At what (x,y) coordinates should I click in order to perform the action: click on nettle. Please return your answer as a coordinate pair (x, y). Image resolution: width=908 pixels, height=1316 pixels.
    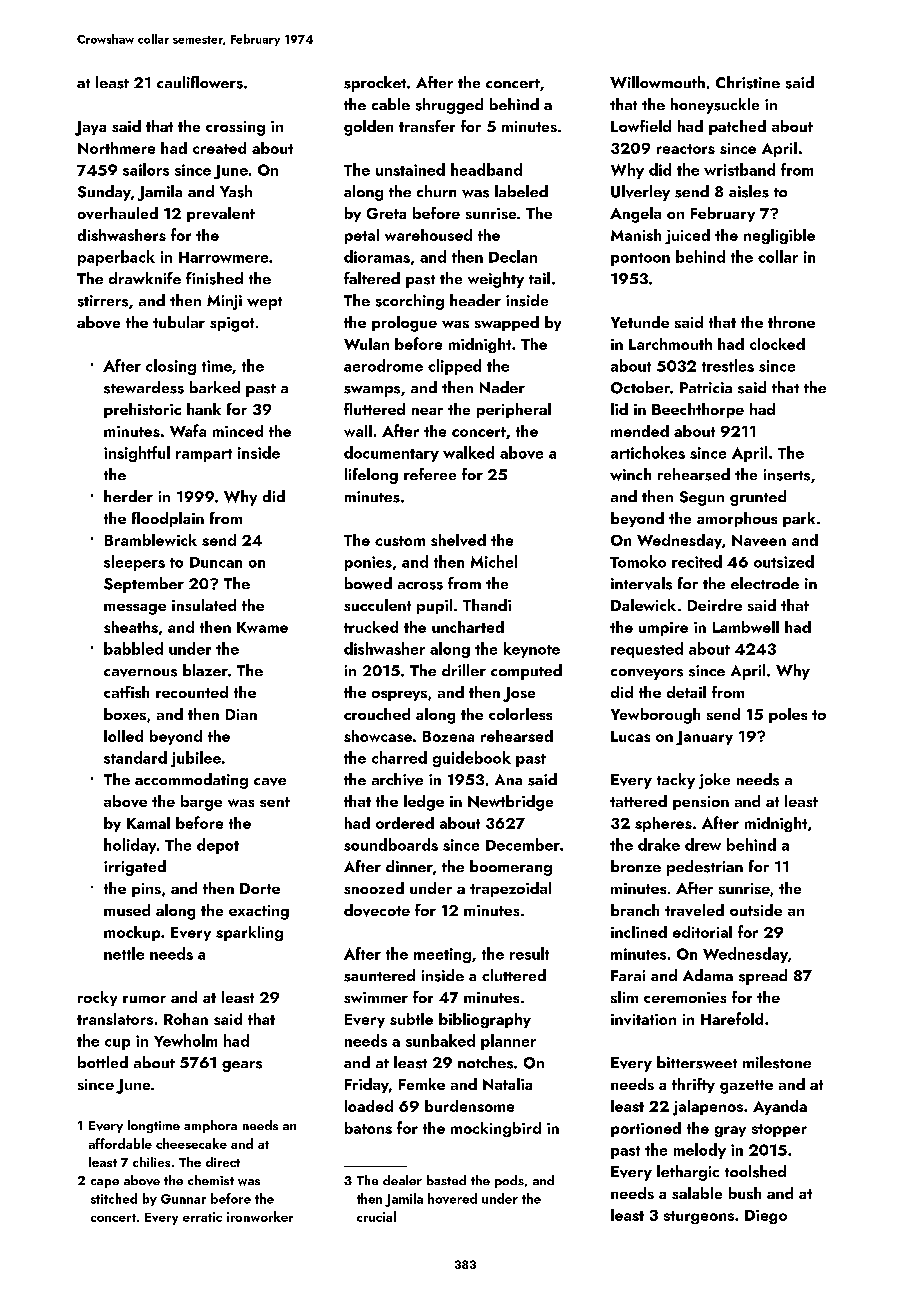
    Looking at the image, I should click on (124, 953).
